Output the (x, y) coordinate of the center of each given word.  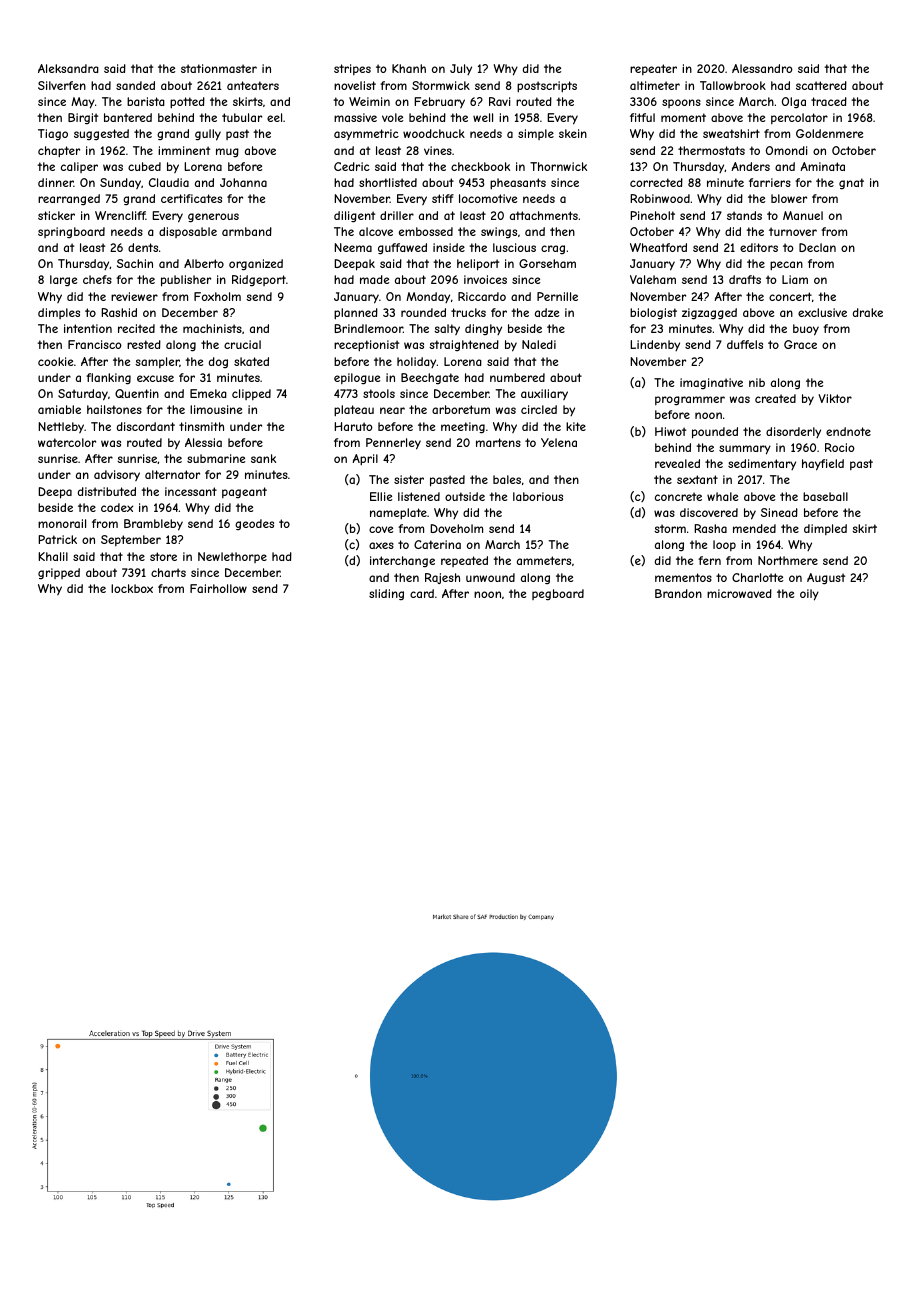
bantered (128, 117)
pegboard (558, 594)
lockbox (132, 588)
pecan (786, 266)
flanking (108, 379)
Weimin (369, 101)
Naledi (539, 344)
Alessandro (762, 68)
